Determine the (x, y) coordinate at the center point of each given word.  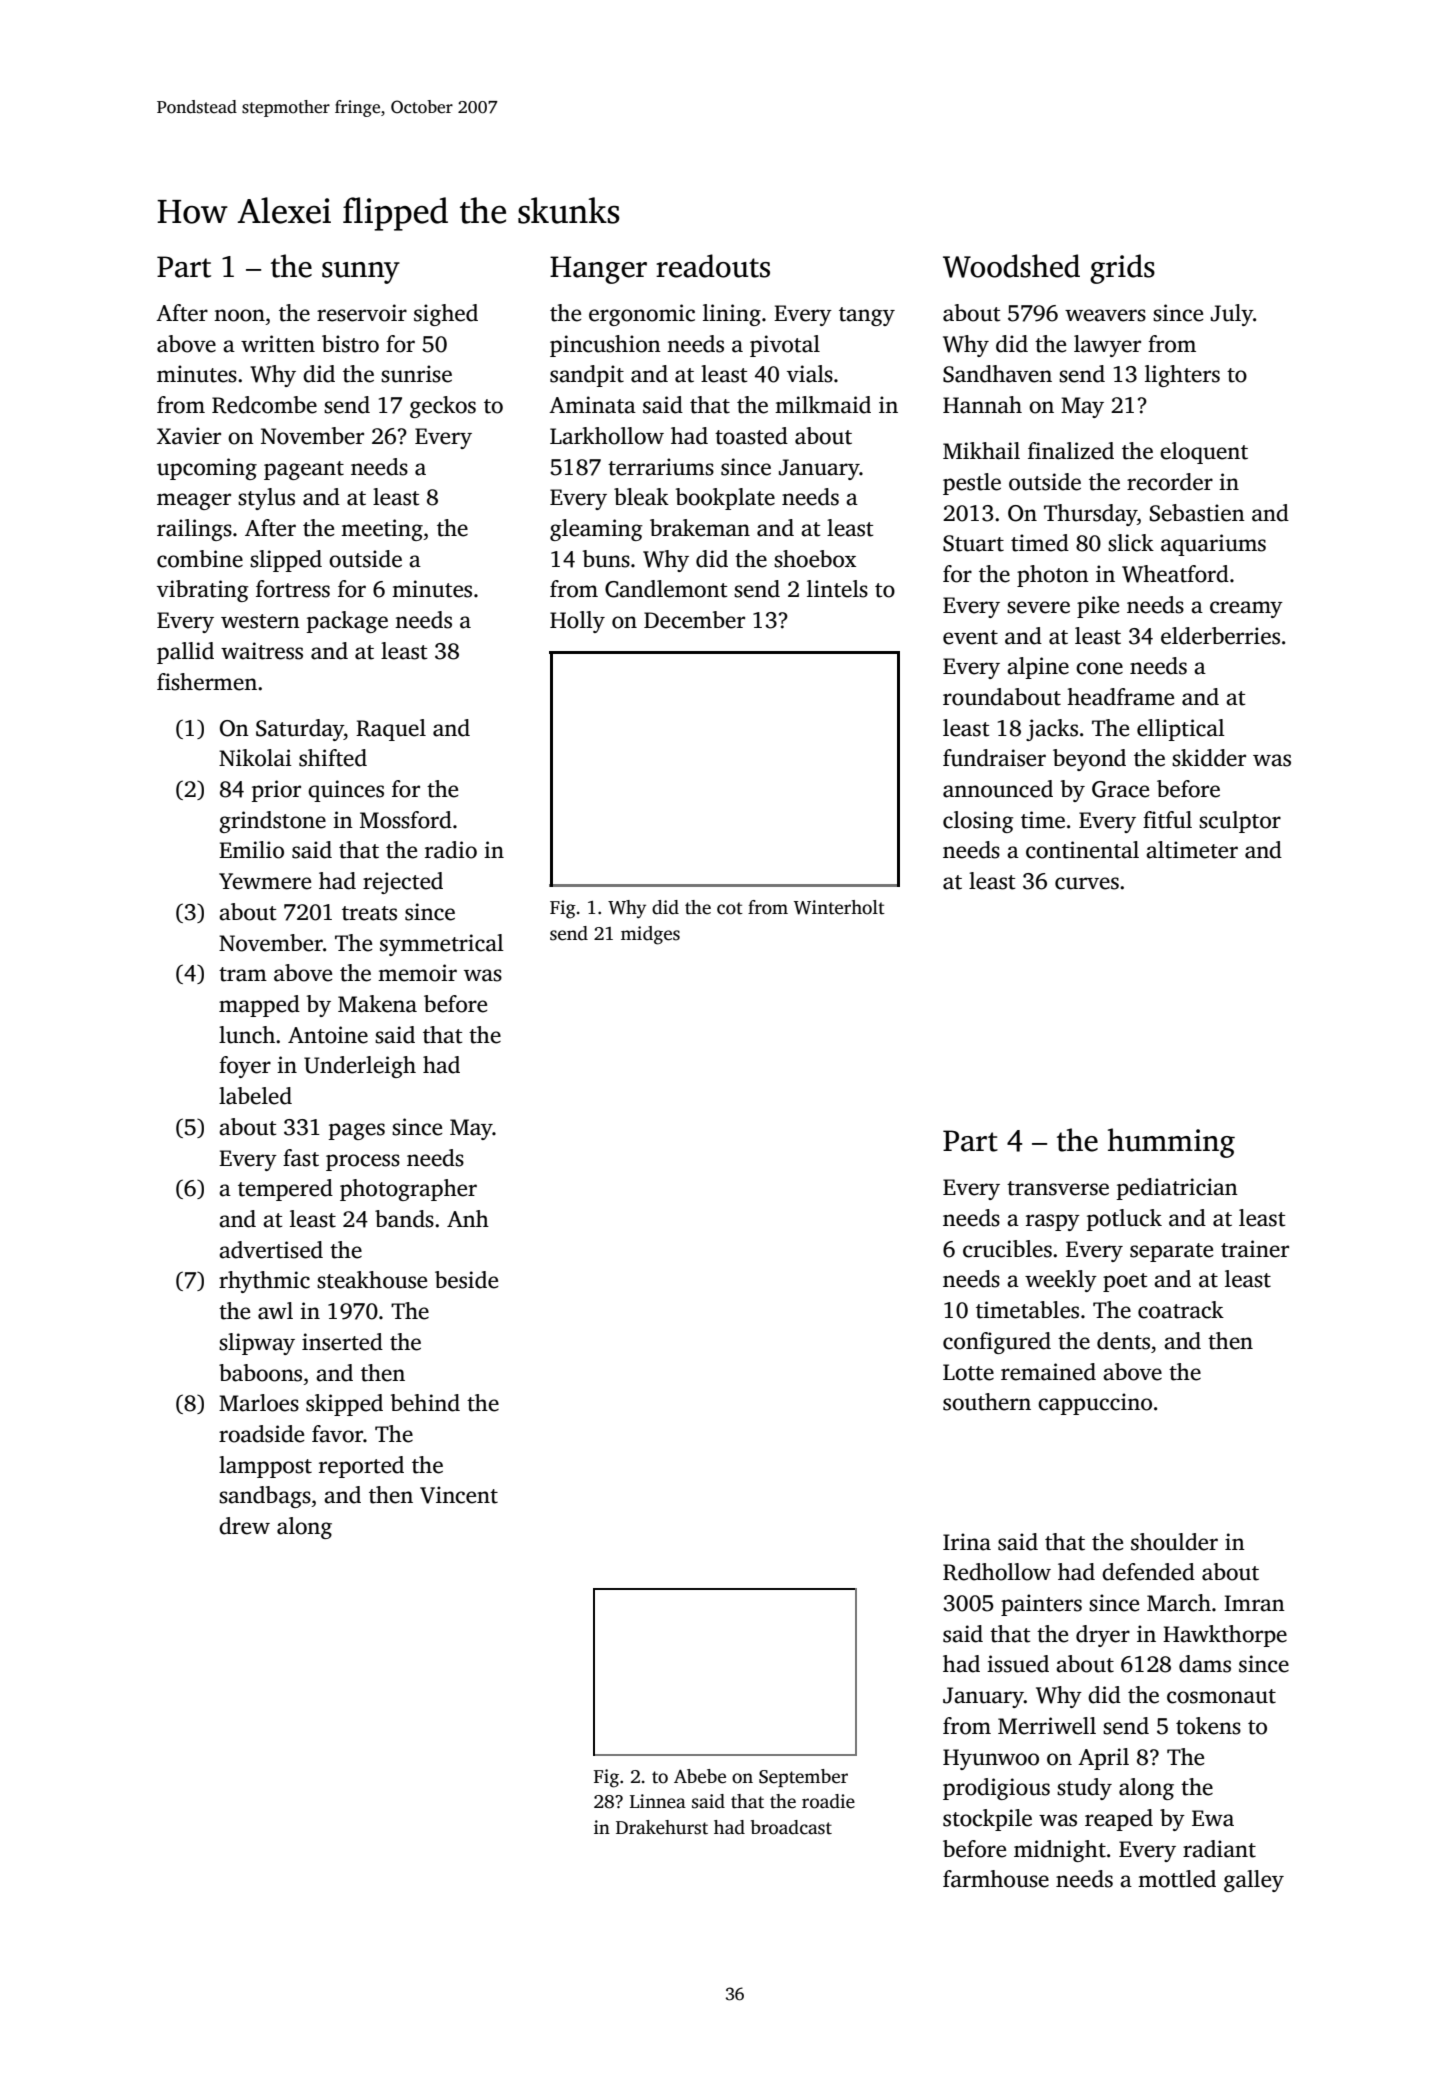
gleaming (596, 530)
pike (1098, 607)
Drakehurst (662, 1827)
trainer (1255, 1249)
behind (425, 1403)
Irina (967, 1542)
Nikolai (255, 758)
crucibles (1007, 1249)
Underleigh (360, 1067)
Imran (1254, 1603)
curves (1087, 883)
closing (978, 822)
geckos (443, 407)
